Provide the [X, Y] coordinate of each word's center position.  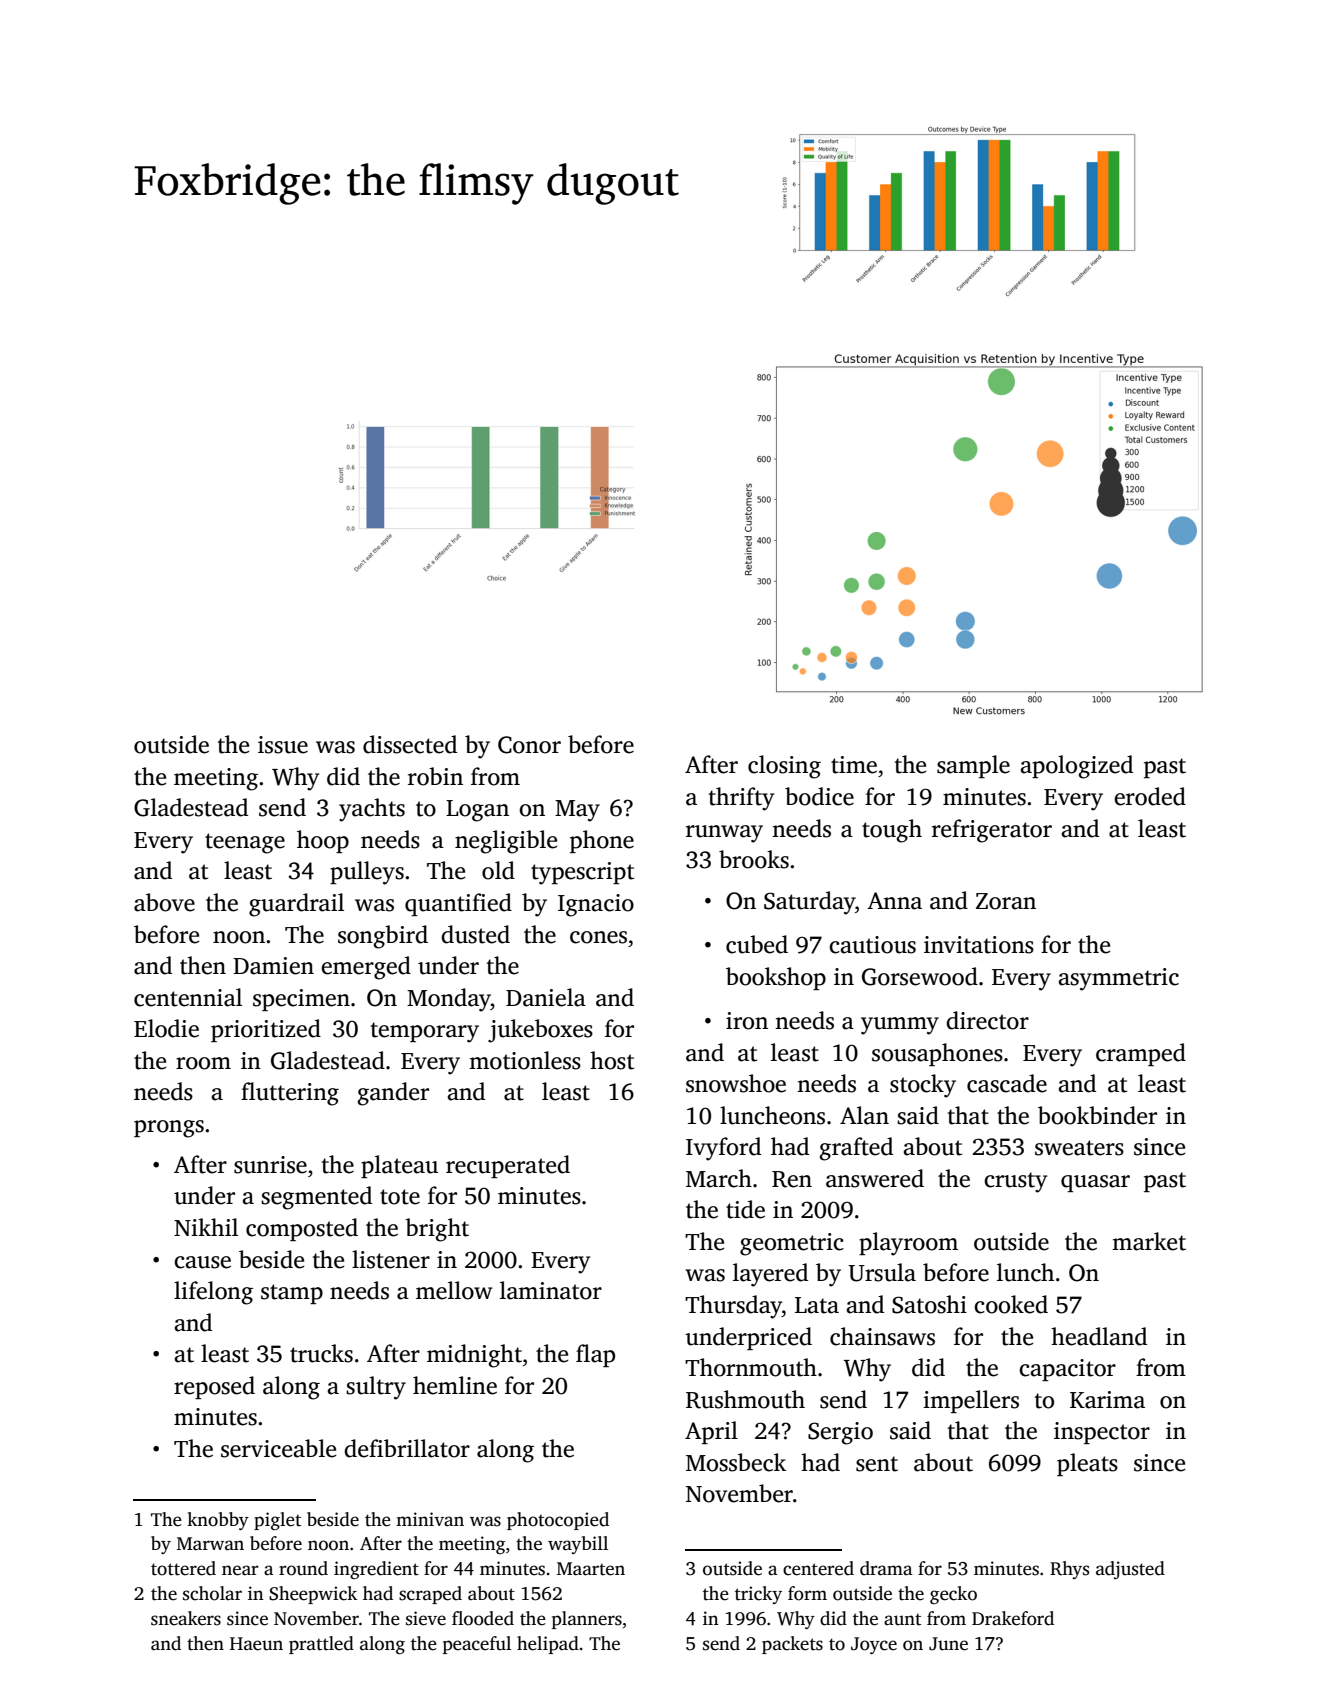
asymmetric [1118, 979]
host [612, 1060]
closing [784, 767]
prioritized [266, 1030]
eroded [1150, 796]
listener [391, 1259]
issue [283, 745]
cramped [1141, 1054]
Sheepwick [313, 1595]
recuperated [508, 1166]
